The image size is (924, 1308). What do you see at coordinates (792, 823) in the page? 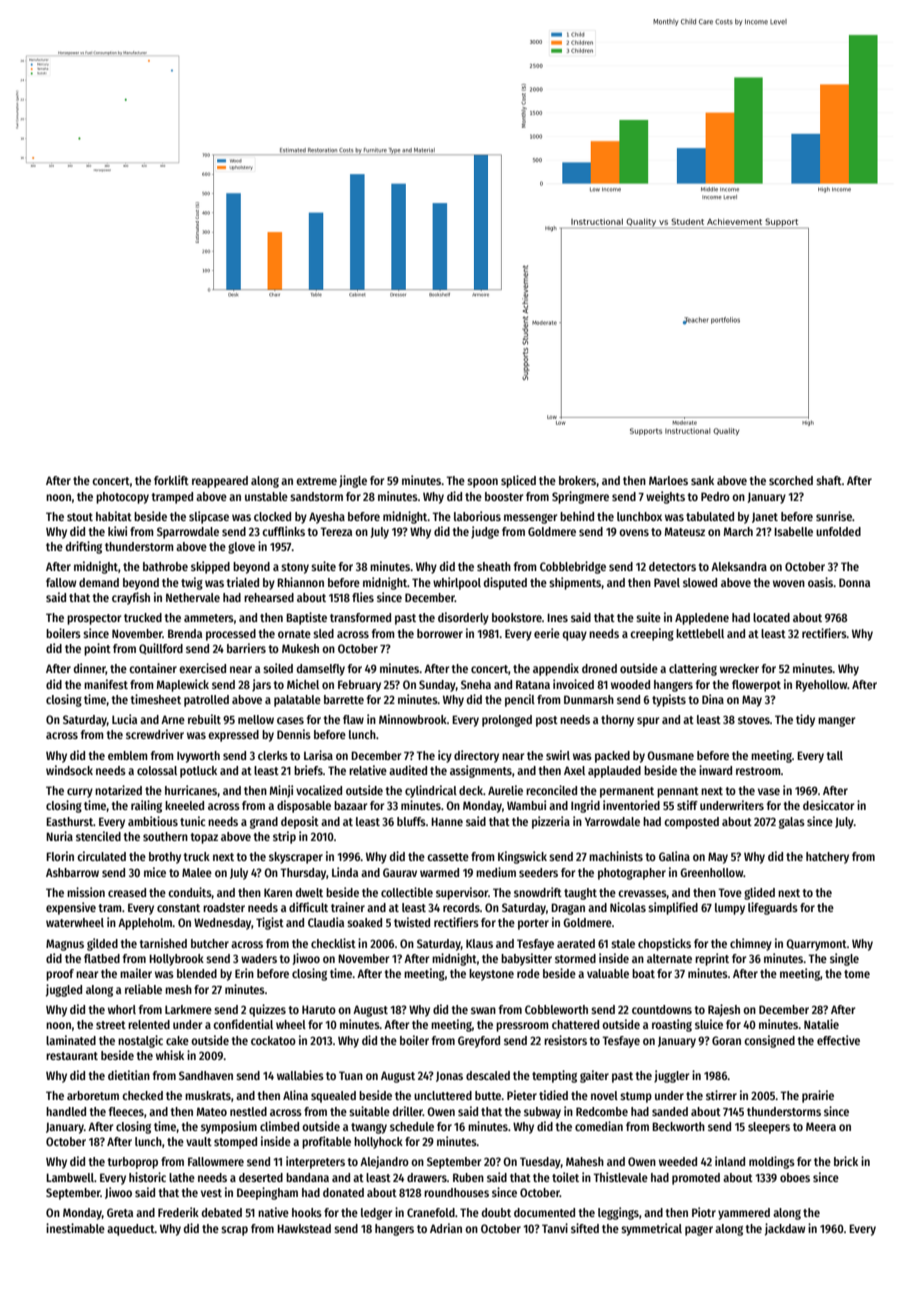
I see `galas` at bounding box center [792, 823].
